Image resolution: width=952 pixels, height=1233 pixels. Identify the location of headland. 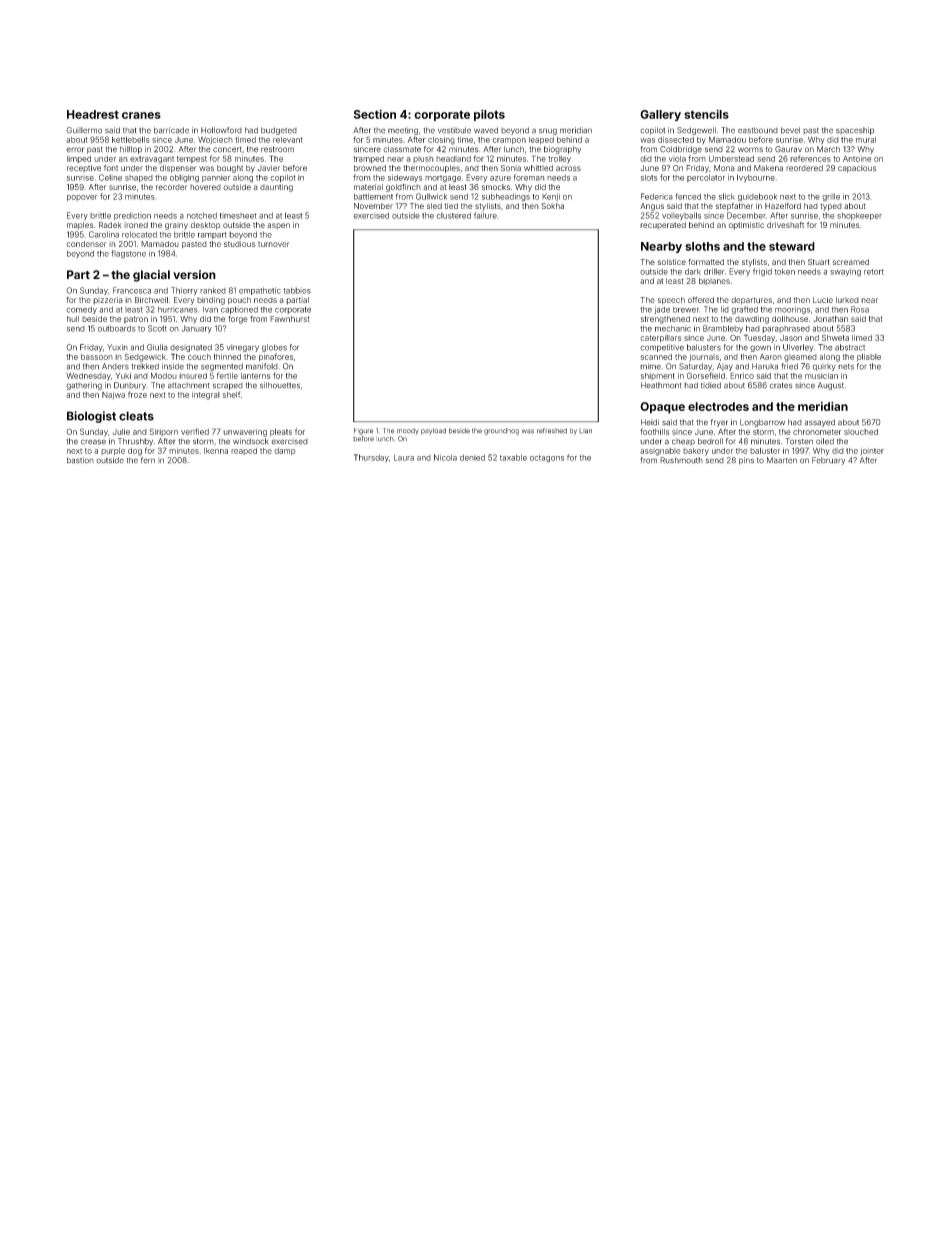
(453, 159).
